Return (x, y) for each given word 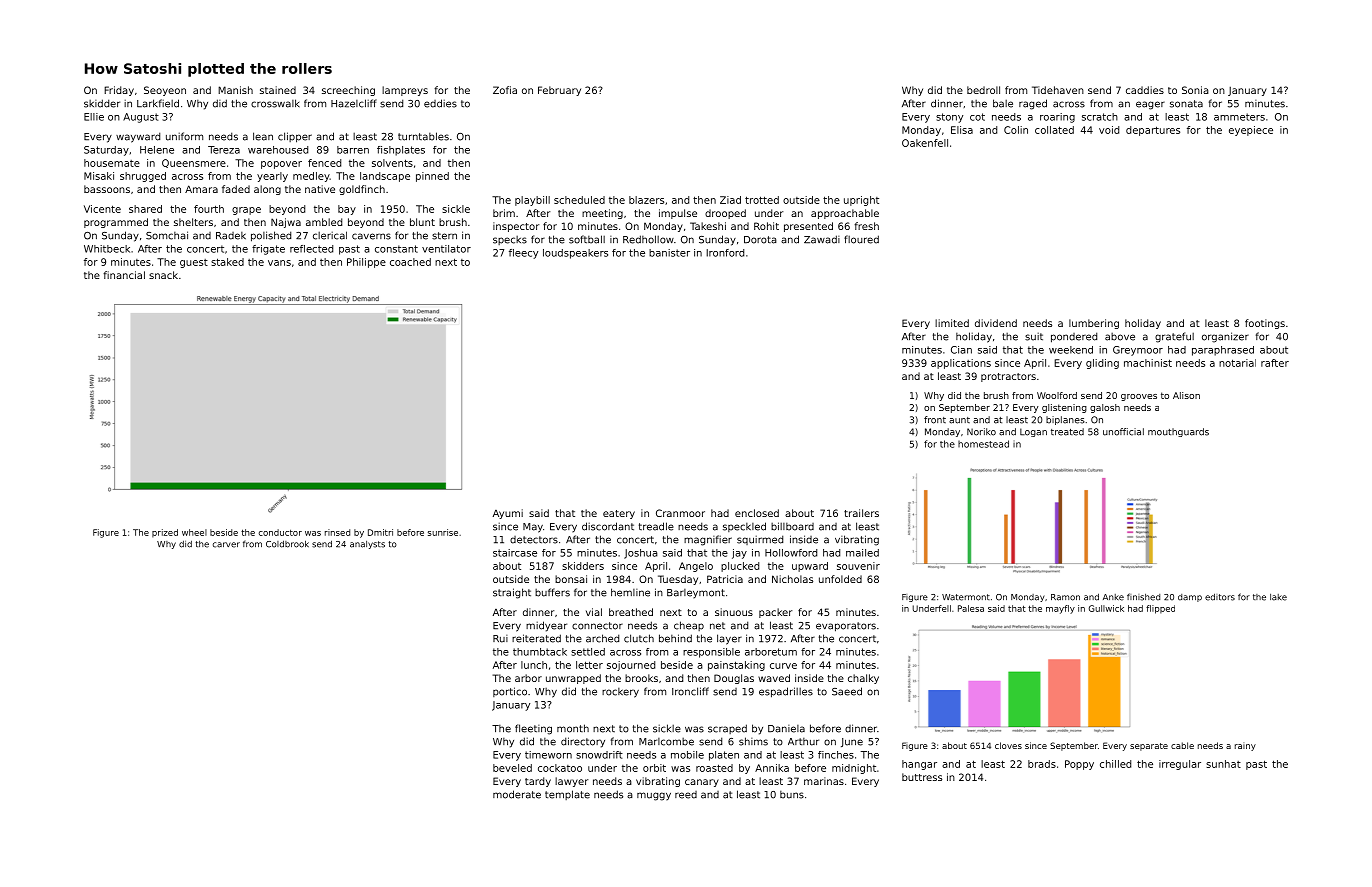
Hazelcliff (354, 103)
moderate (517, 794)
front (935, 420)
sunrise (443, 532)
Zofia (505, 90)
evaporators (846, 627)
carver (226, 545)
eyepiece (1251, 131)
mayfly (1060, 609)
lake (1278, 597)
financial (124, 275)
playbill (532, 201)
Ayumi (508, 514)
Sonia (1195, 90)
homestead (983, 444)
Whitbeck (107, 249)
